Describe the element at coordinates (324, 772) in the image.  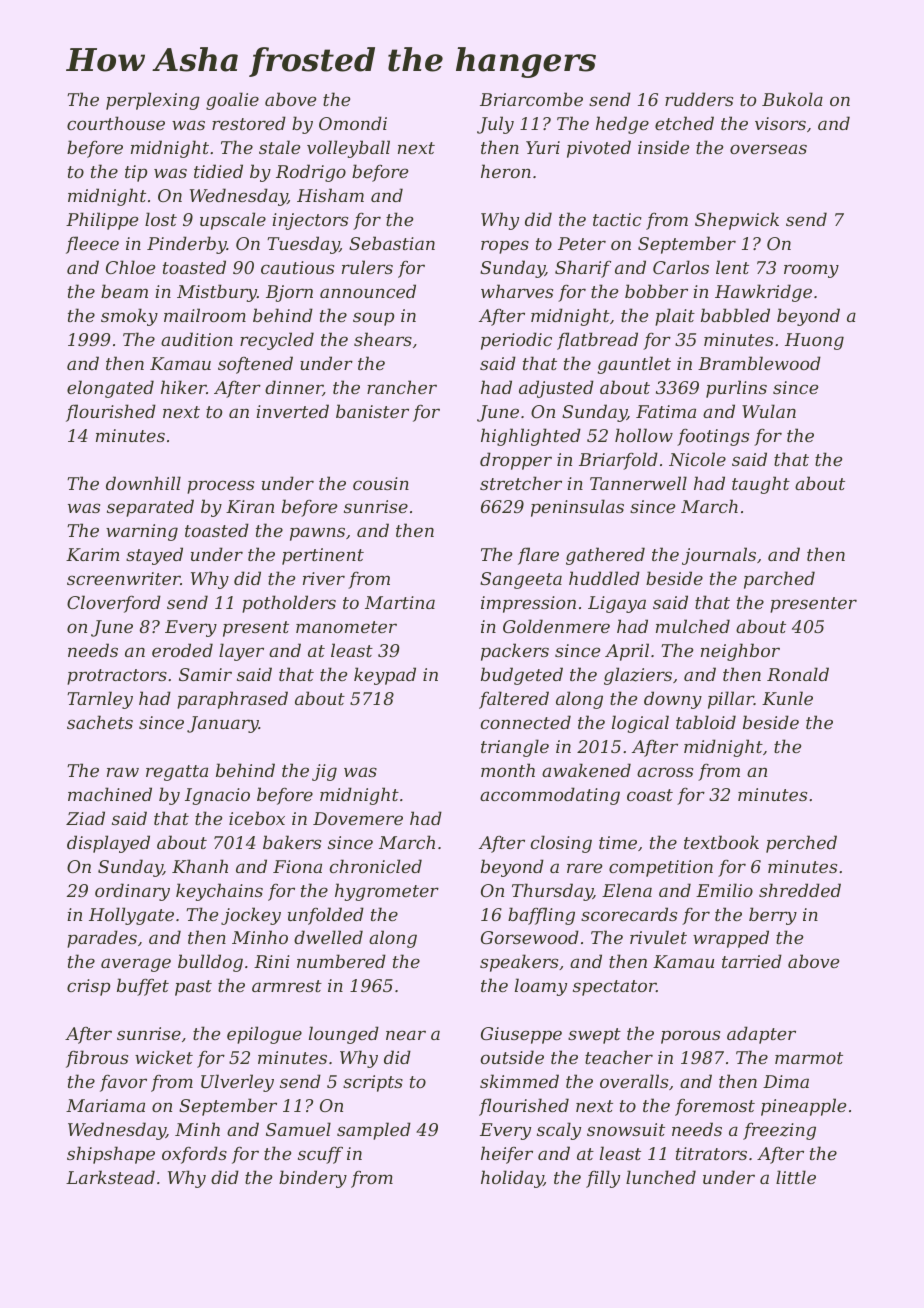
I see `jig` at that location.
